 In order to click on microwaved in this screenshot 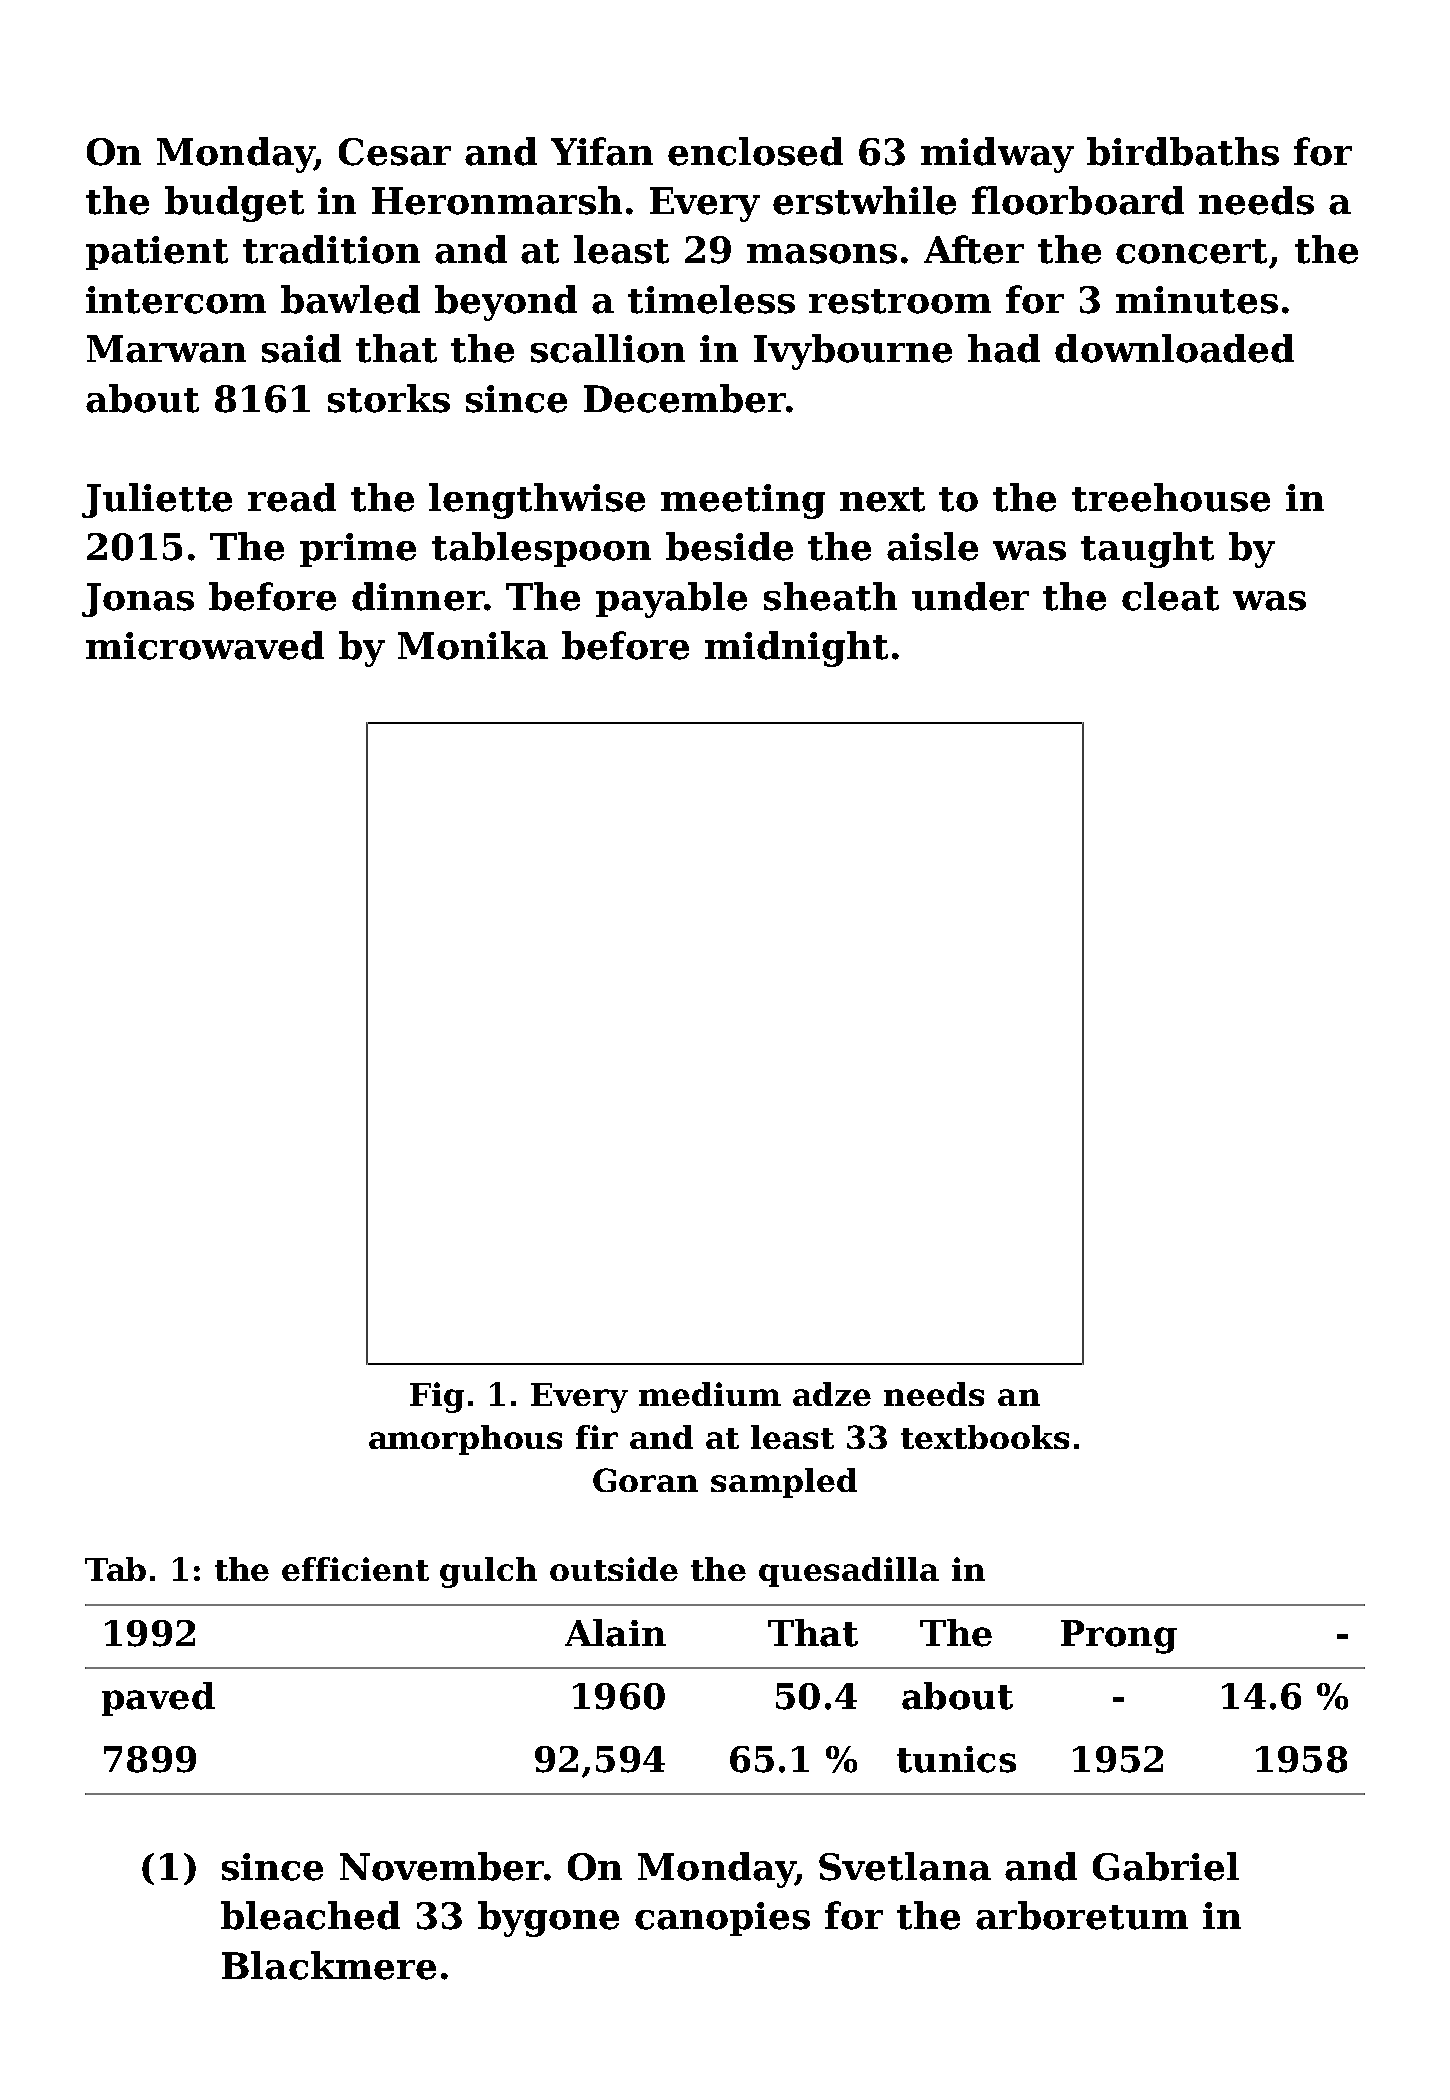, I will do `click(205, 645)`.
